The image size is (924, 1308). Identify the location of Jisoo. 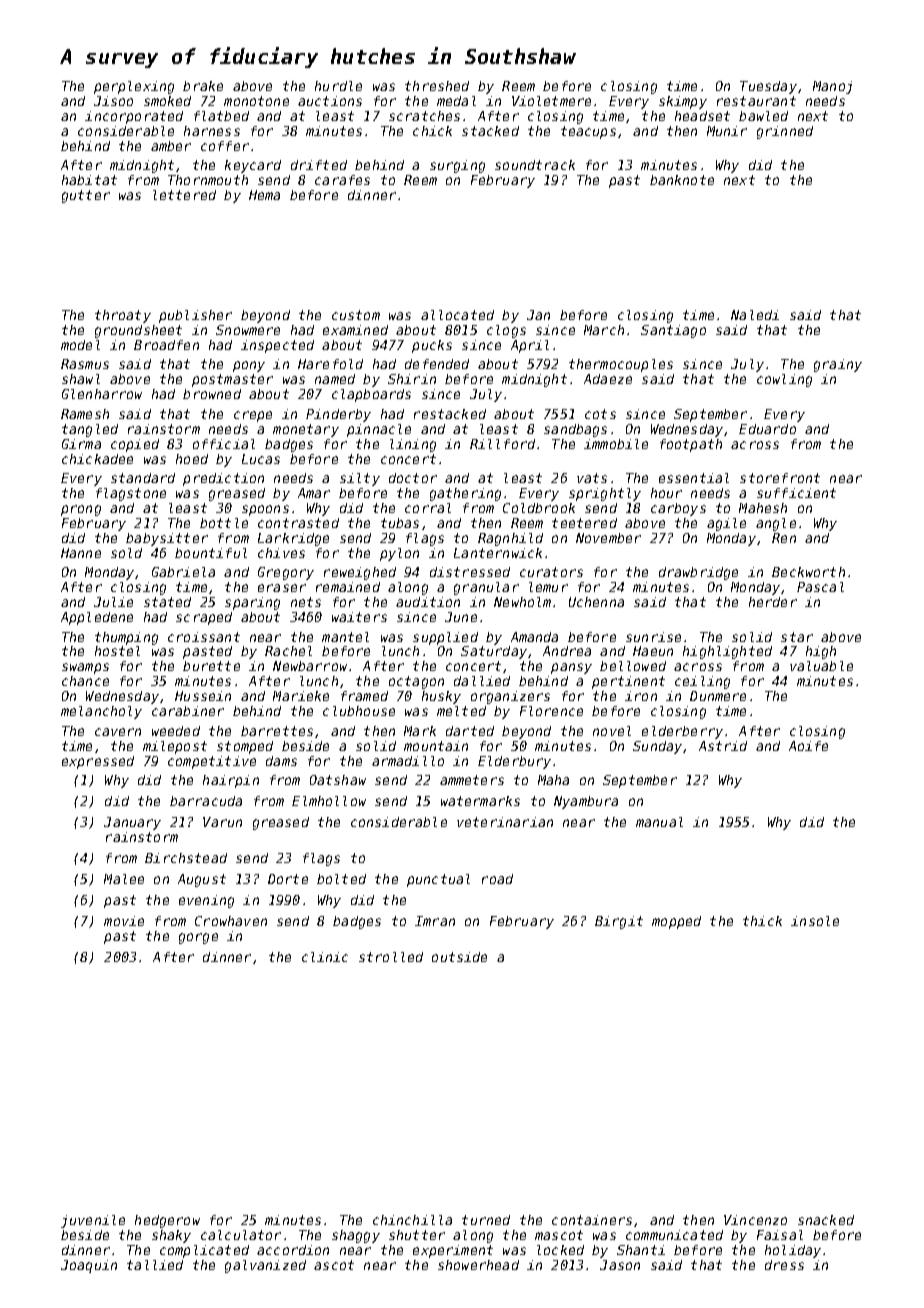
(113, 101).
